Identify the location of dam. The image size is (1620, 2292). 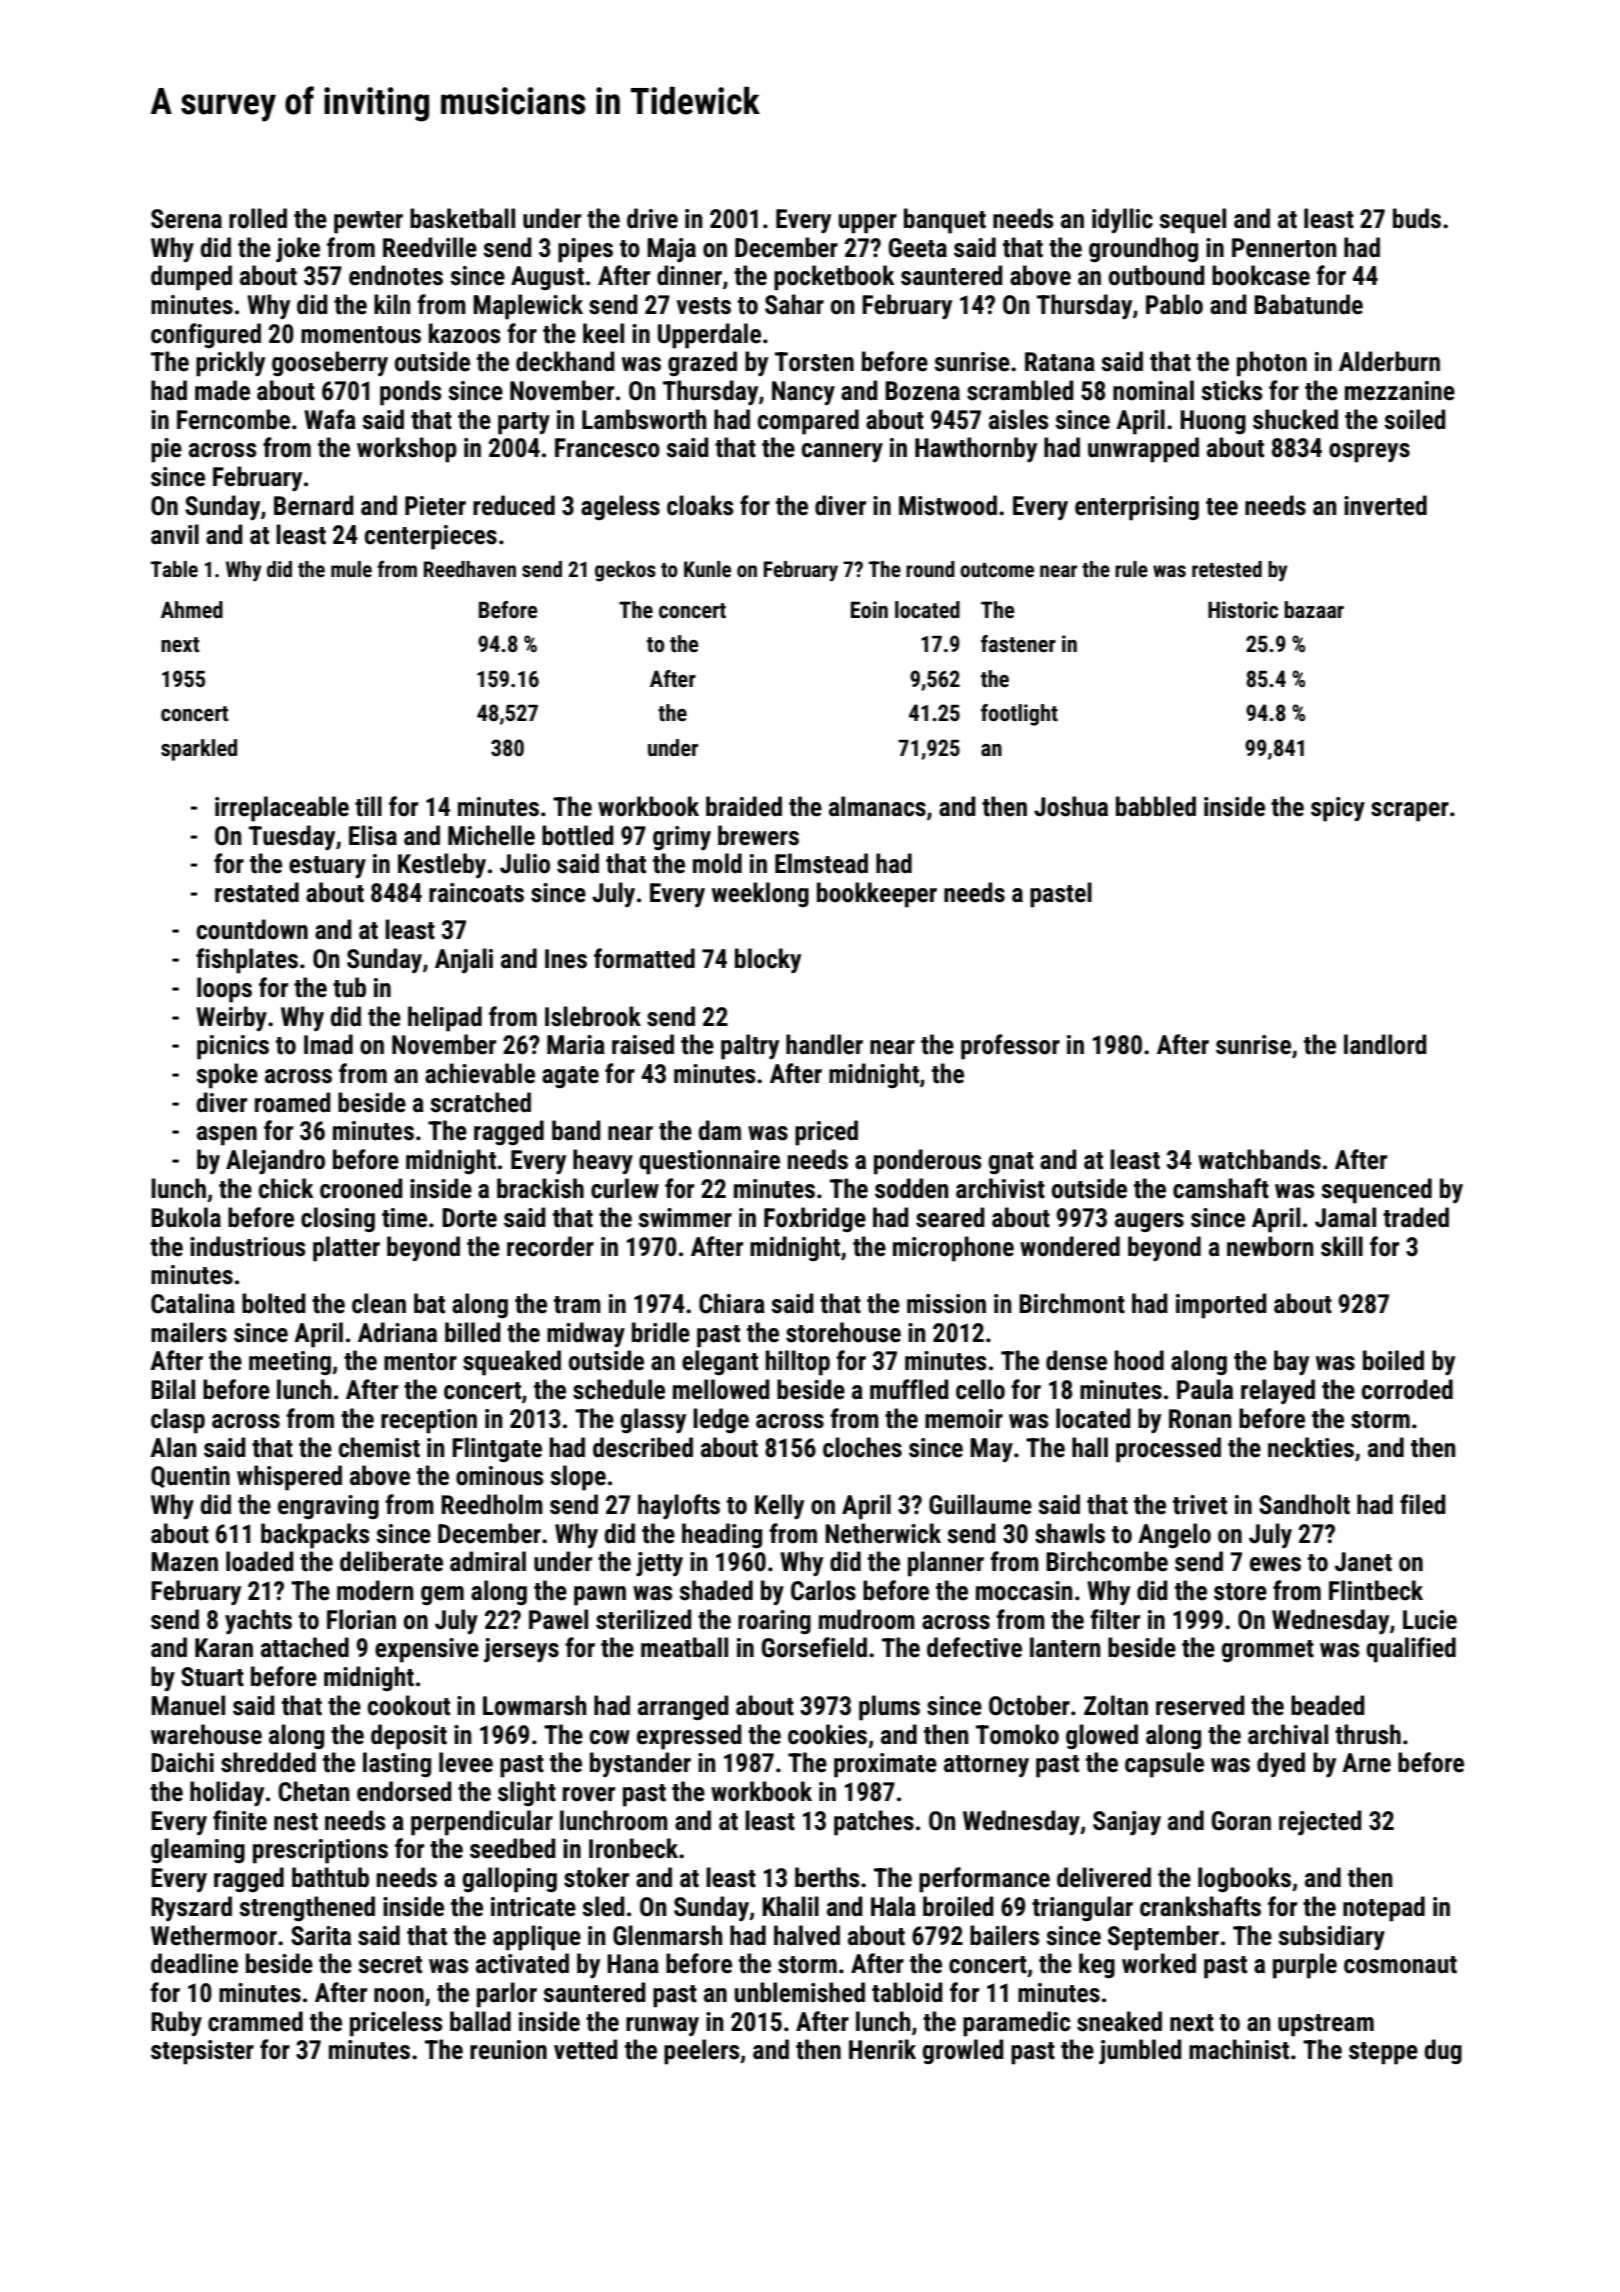
(719, 1130).
